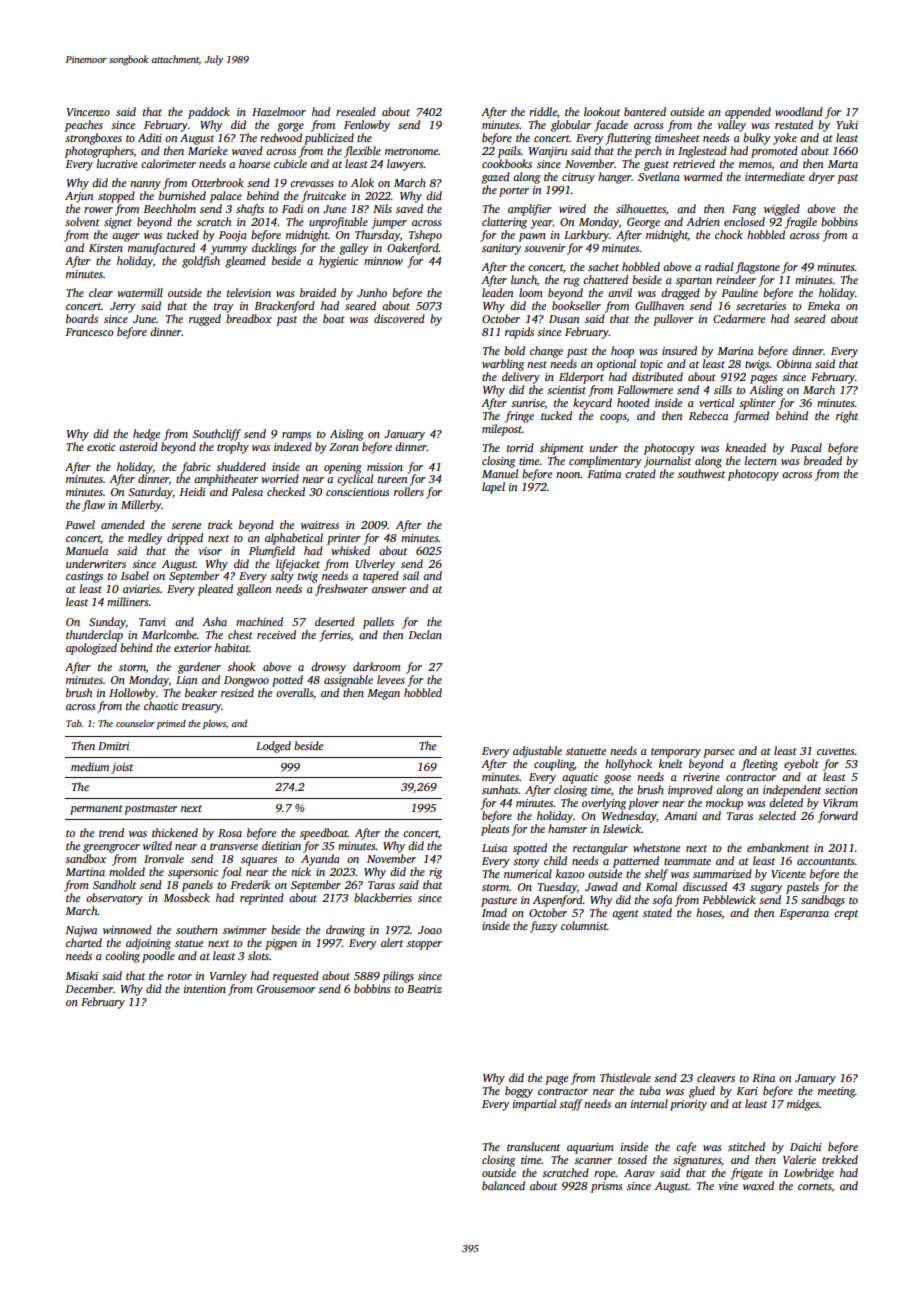 The height and width of the image is (1308, 924). What do you see at coordinates (847, 124) in the image?
I see `Yuki` at bounding box center [847, 124].
